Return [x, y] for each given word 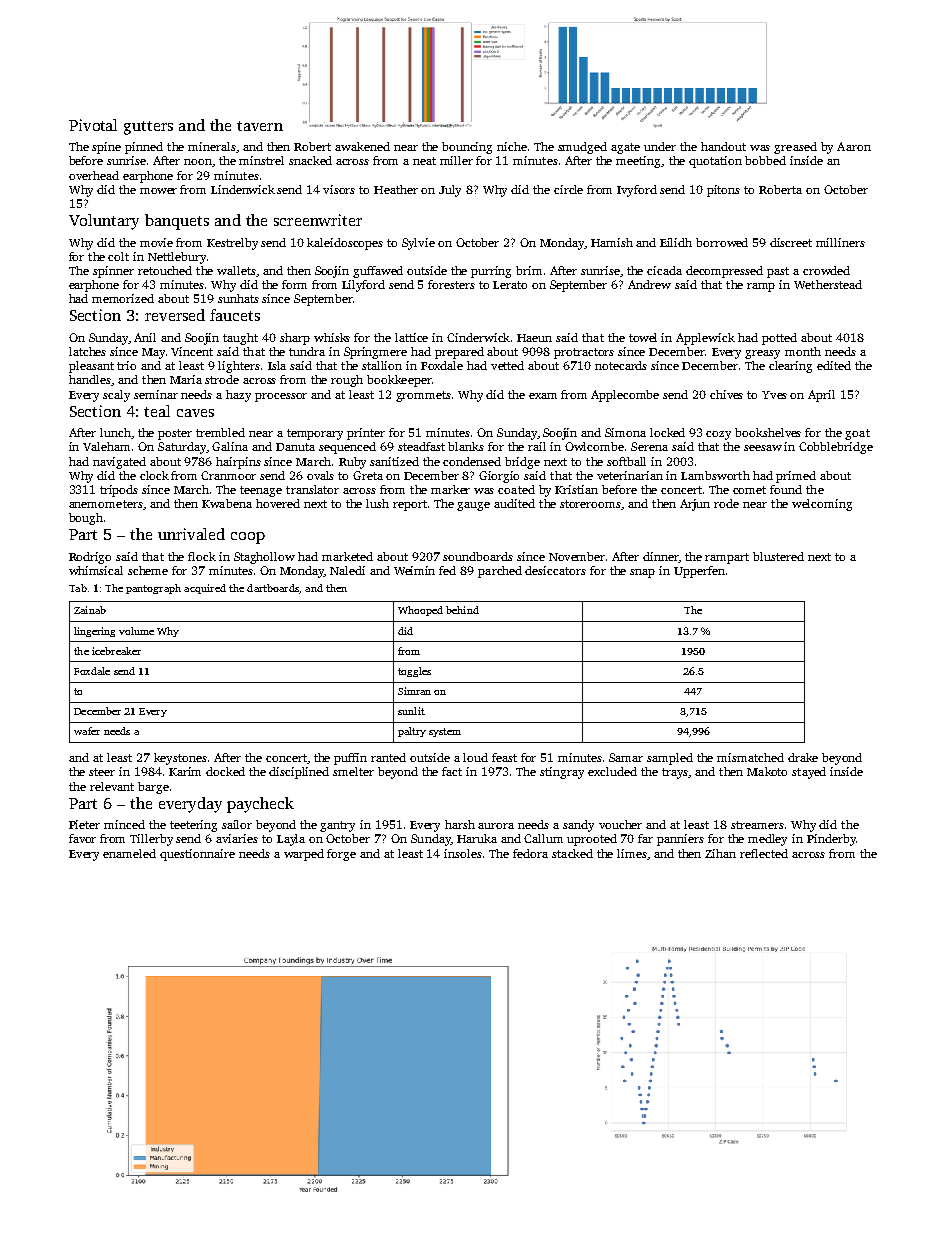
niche [512, 146]
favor [82, 838]
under [660, 146]
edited [834, 365]
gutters [148, 128]
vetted [507, 365]
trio [126, 365]
